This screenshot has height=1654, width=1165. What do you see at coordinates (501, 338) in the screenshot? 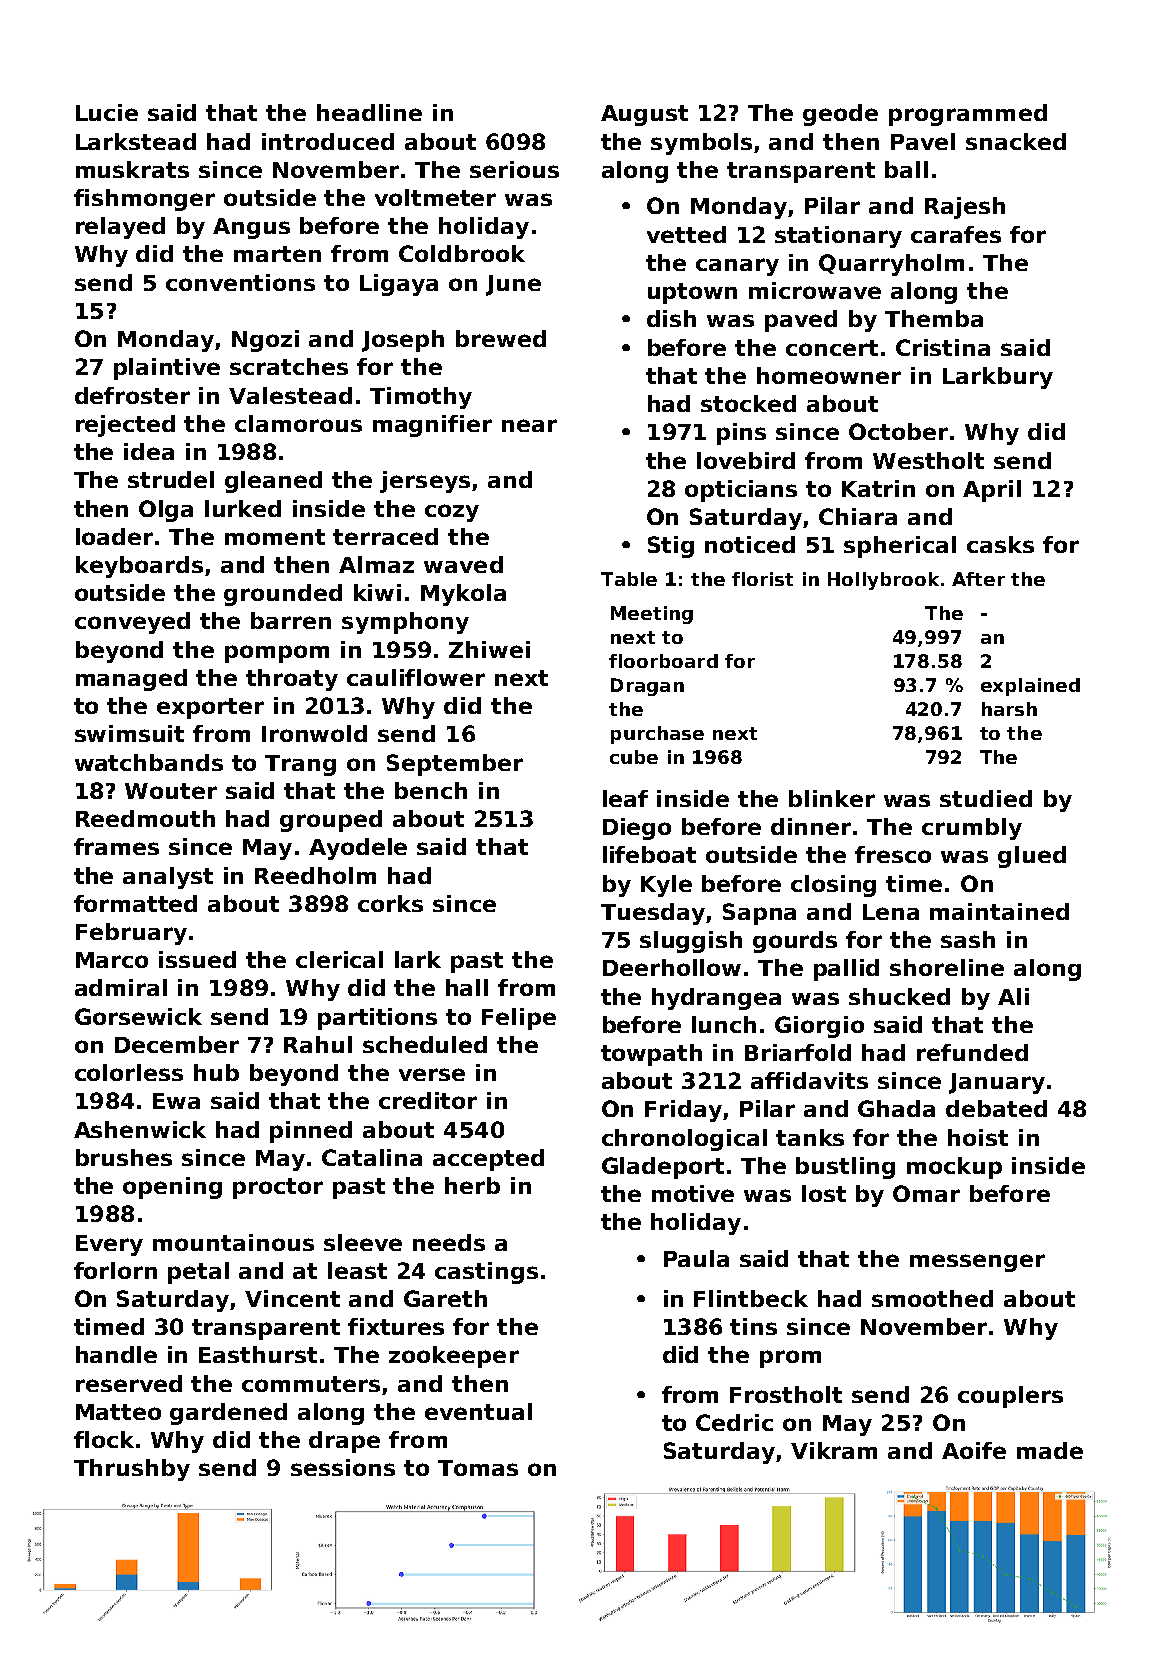
I see `brewed` at bounding box center [501, 338].
